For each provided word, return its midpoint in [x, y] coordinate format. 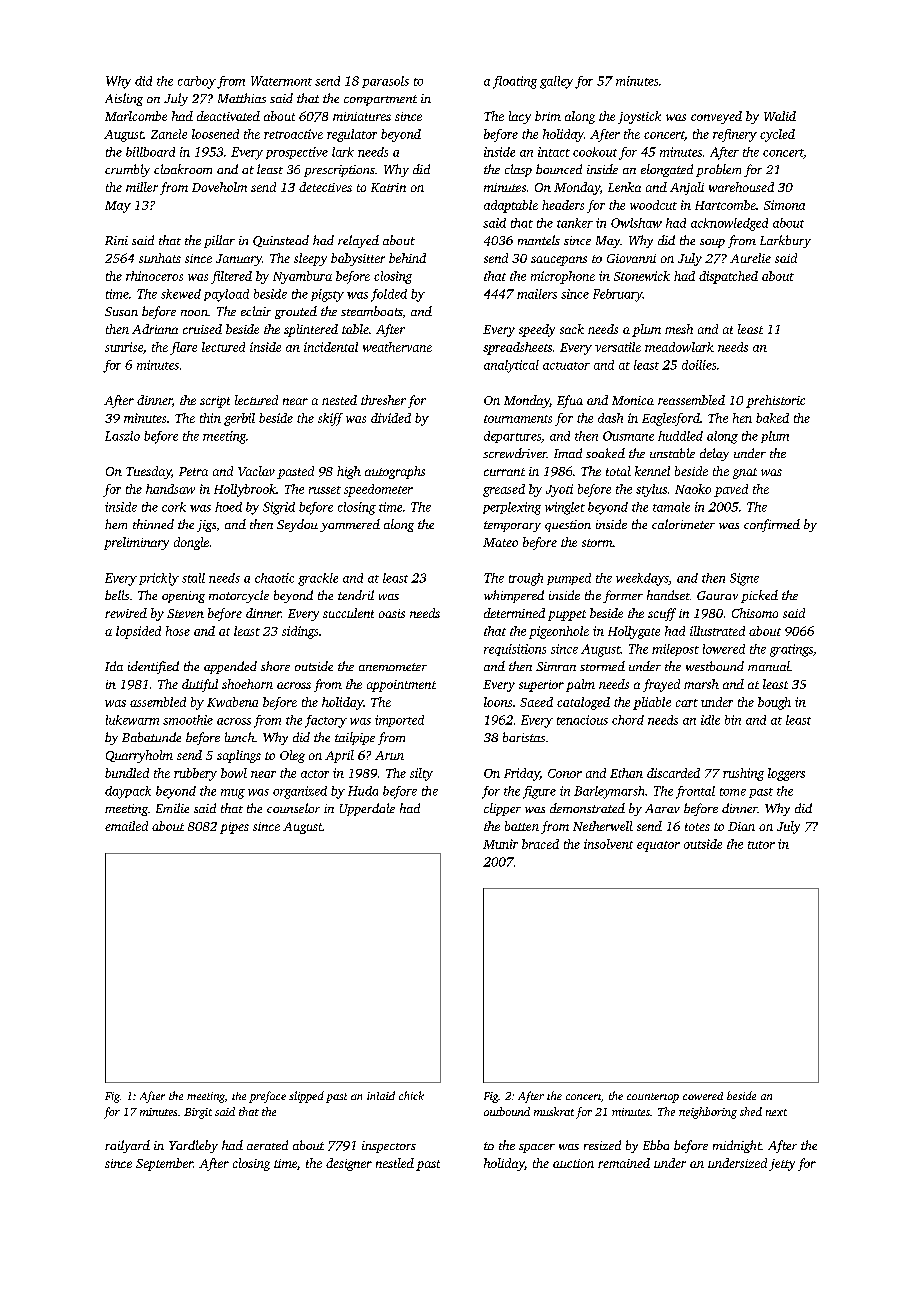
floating [515, 82]
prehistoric [775, 401]
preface [267, 1097]
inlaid [381, 1095]
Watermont [281, 81]
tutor [761, 845]
